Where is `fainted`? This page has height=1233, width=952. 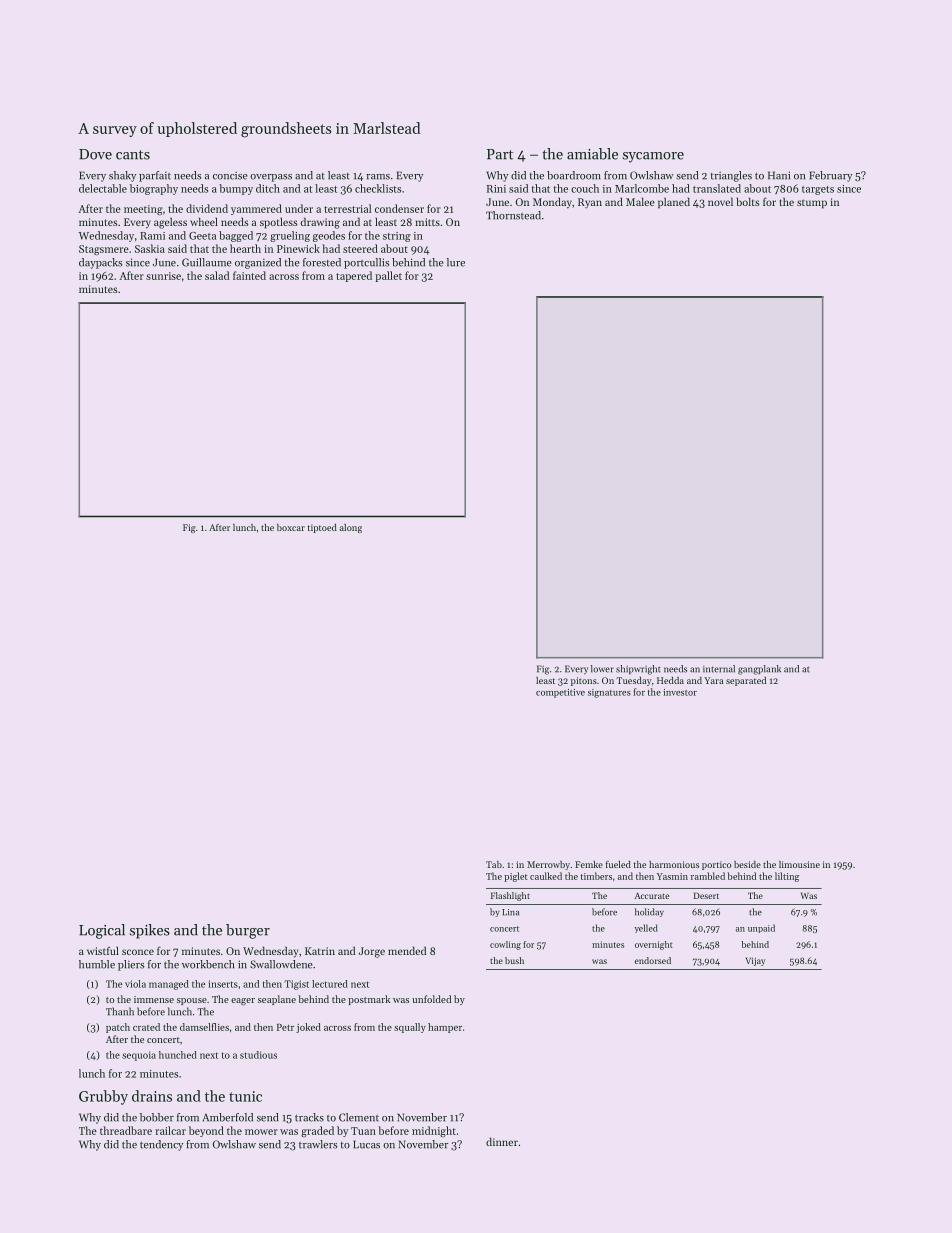 fainted is located at coordinates (249, 275).
